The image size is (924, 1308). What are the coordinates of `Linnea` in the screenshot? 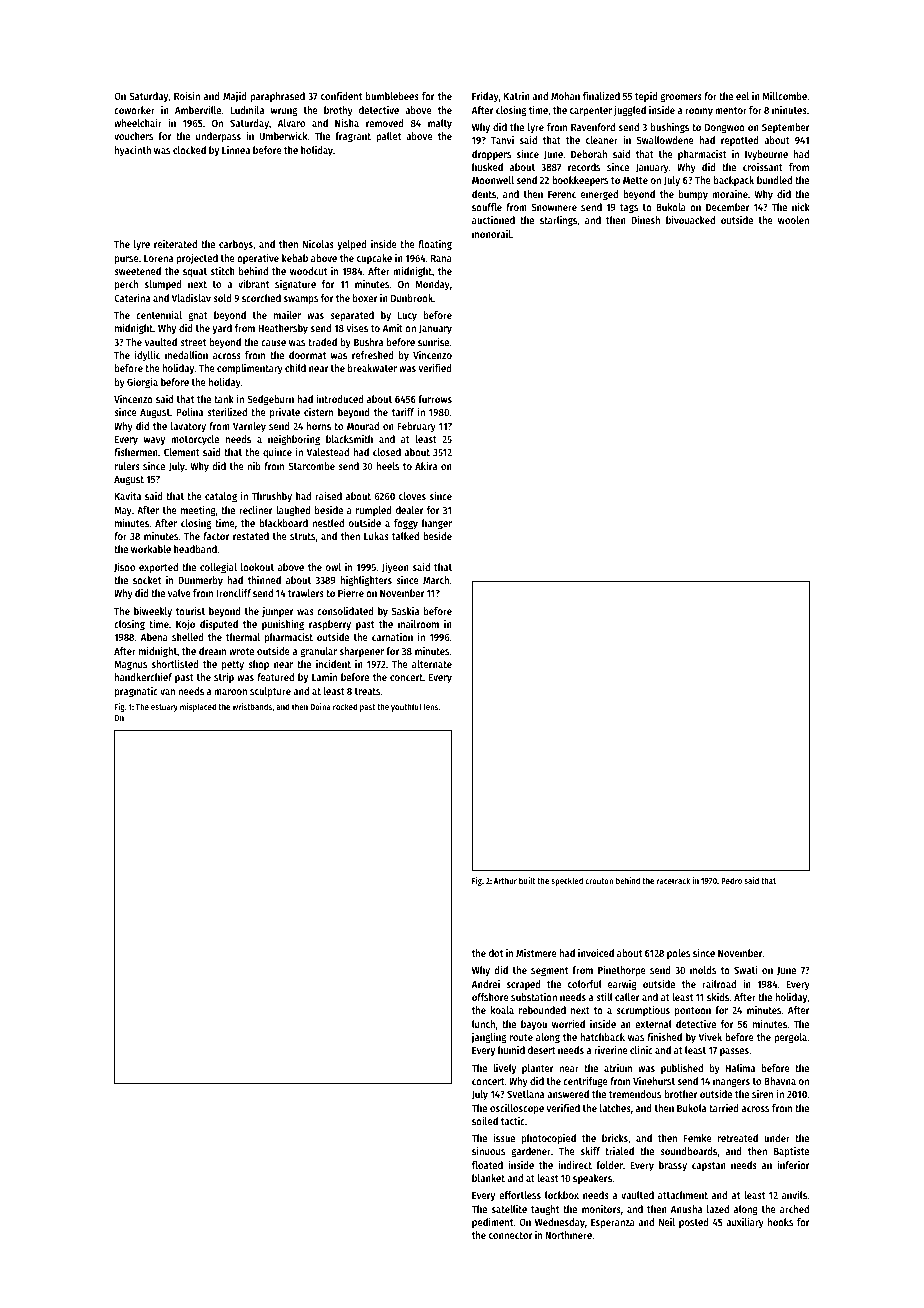 It's located at (236, 150).
